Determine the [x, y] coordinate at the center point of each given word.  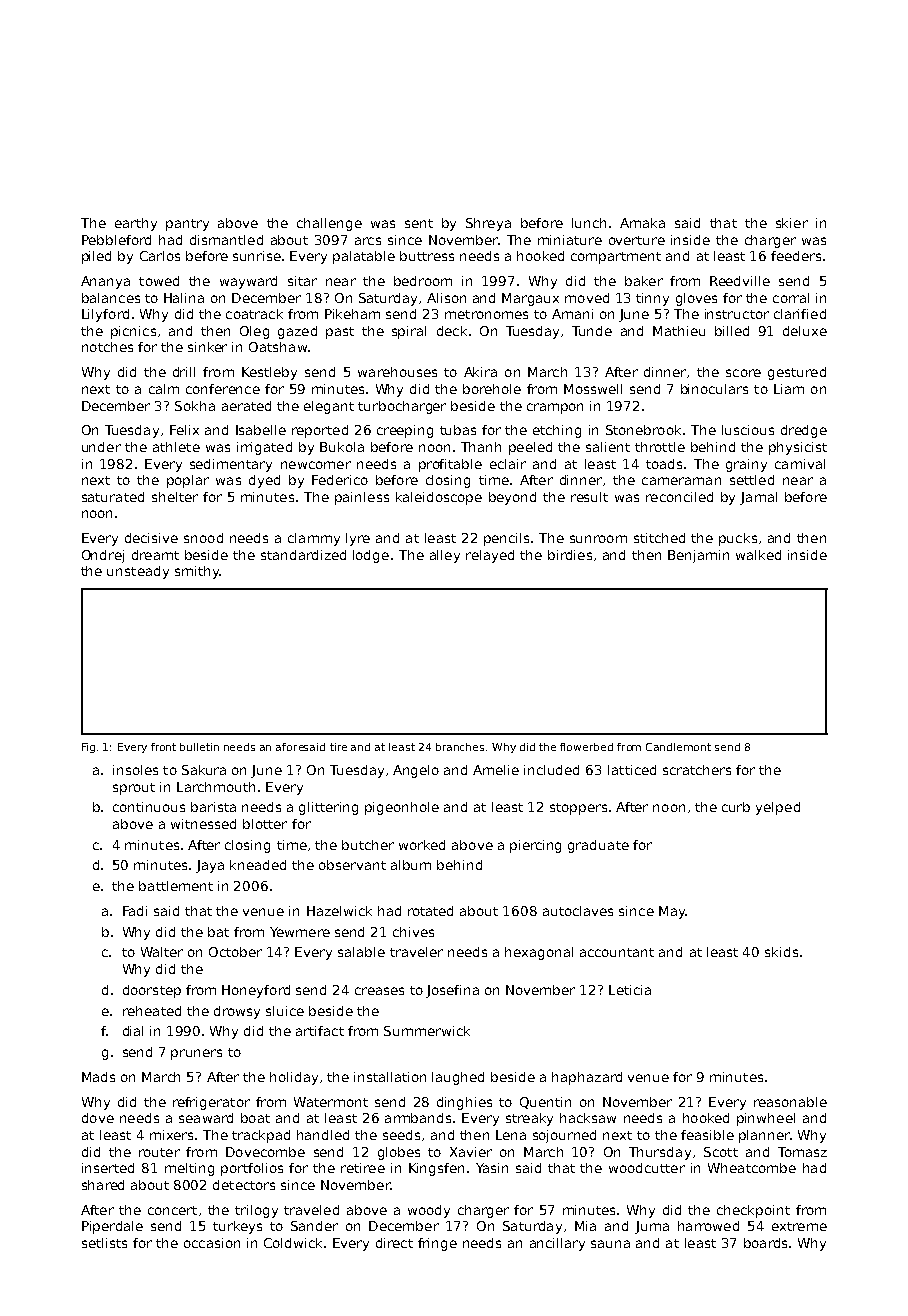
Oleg [254, 332]
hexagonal [539, 953]
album [411, 865]
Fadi [135, 911]
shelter [175, 497]
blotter [265, 824]
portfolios [252, 1169]
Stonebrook [643, 430]
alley [445, 556]
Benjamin [698, 556]
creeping [405, 431]
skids [781, 952]
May [672, 912]
